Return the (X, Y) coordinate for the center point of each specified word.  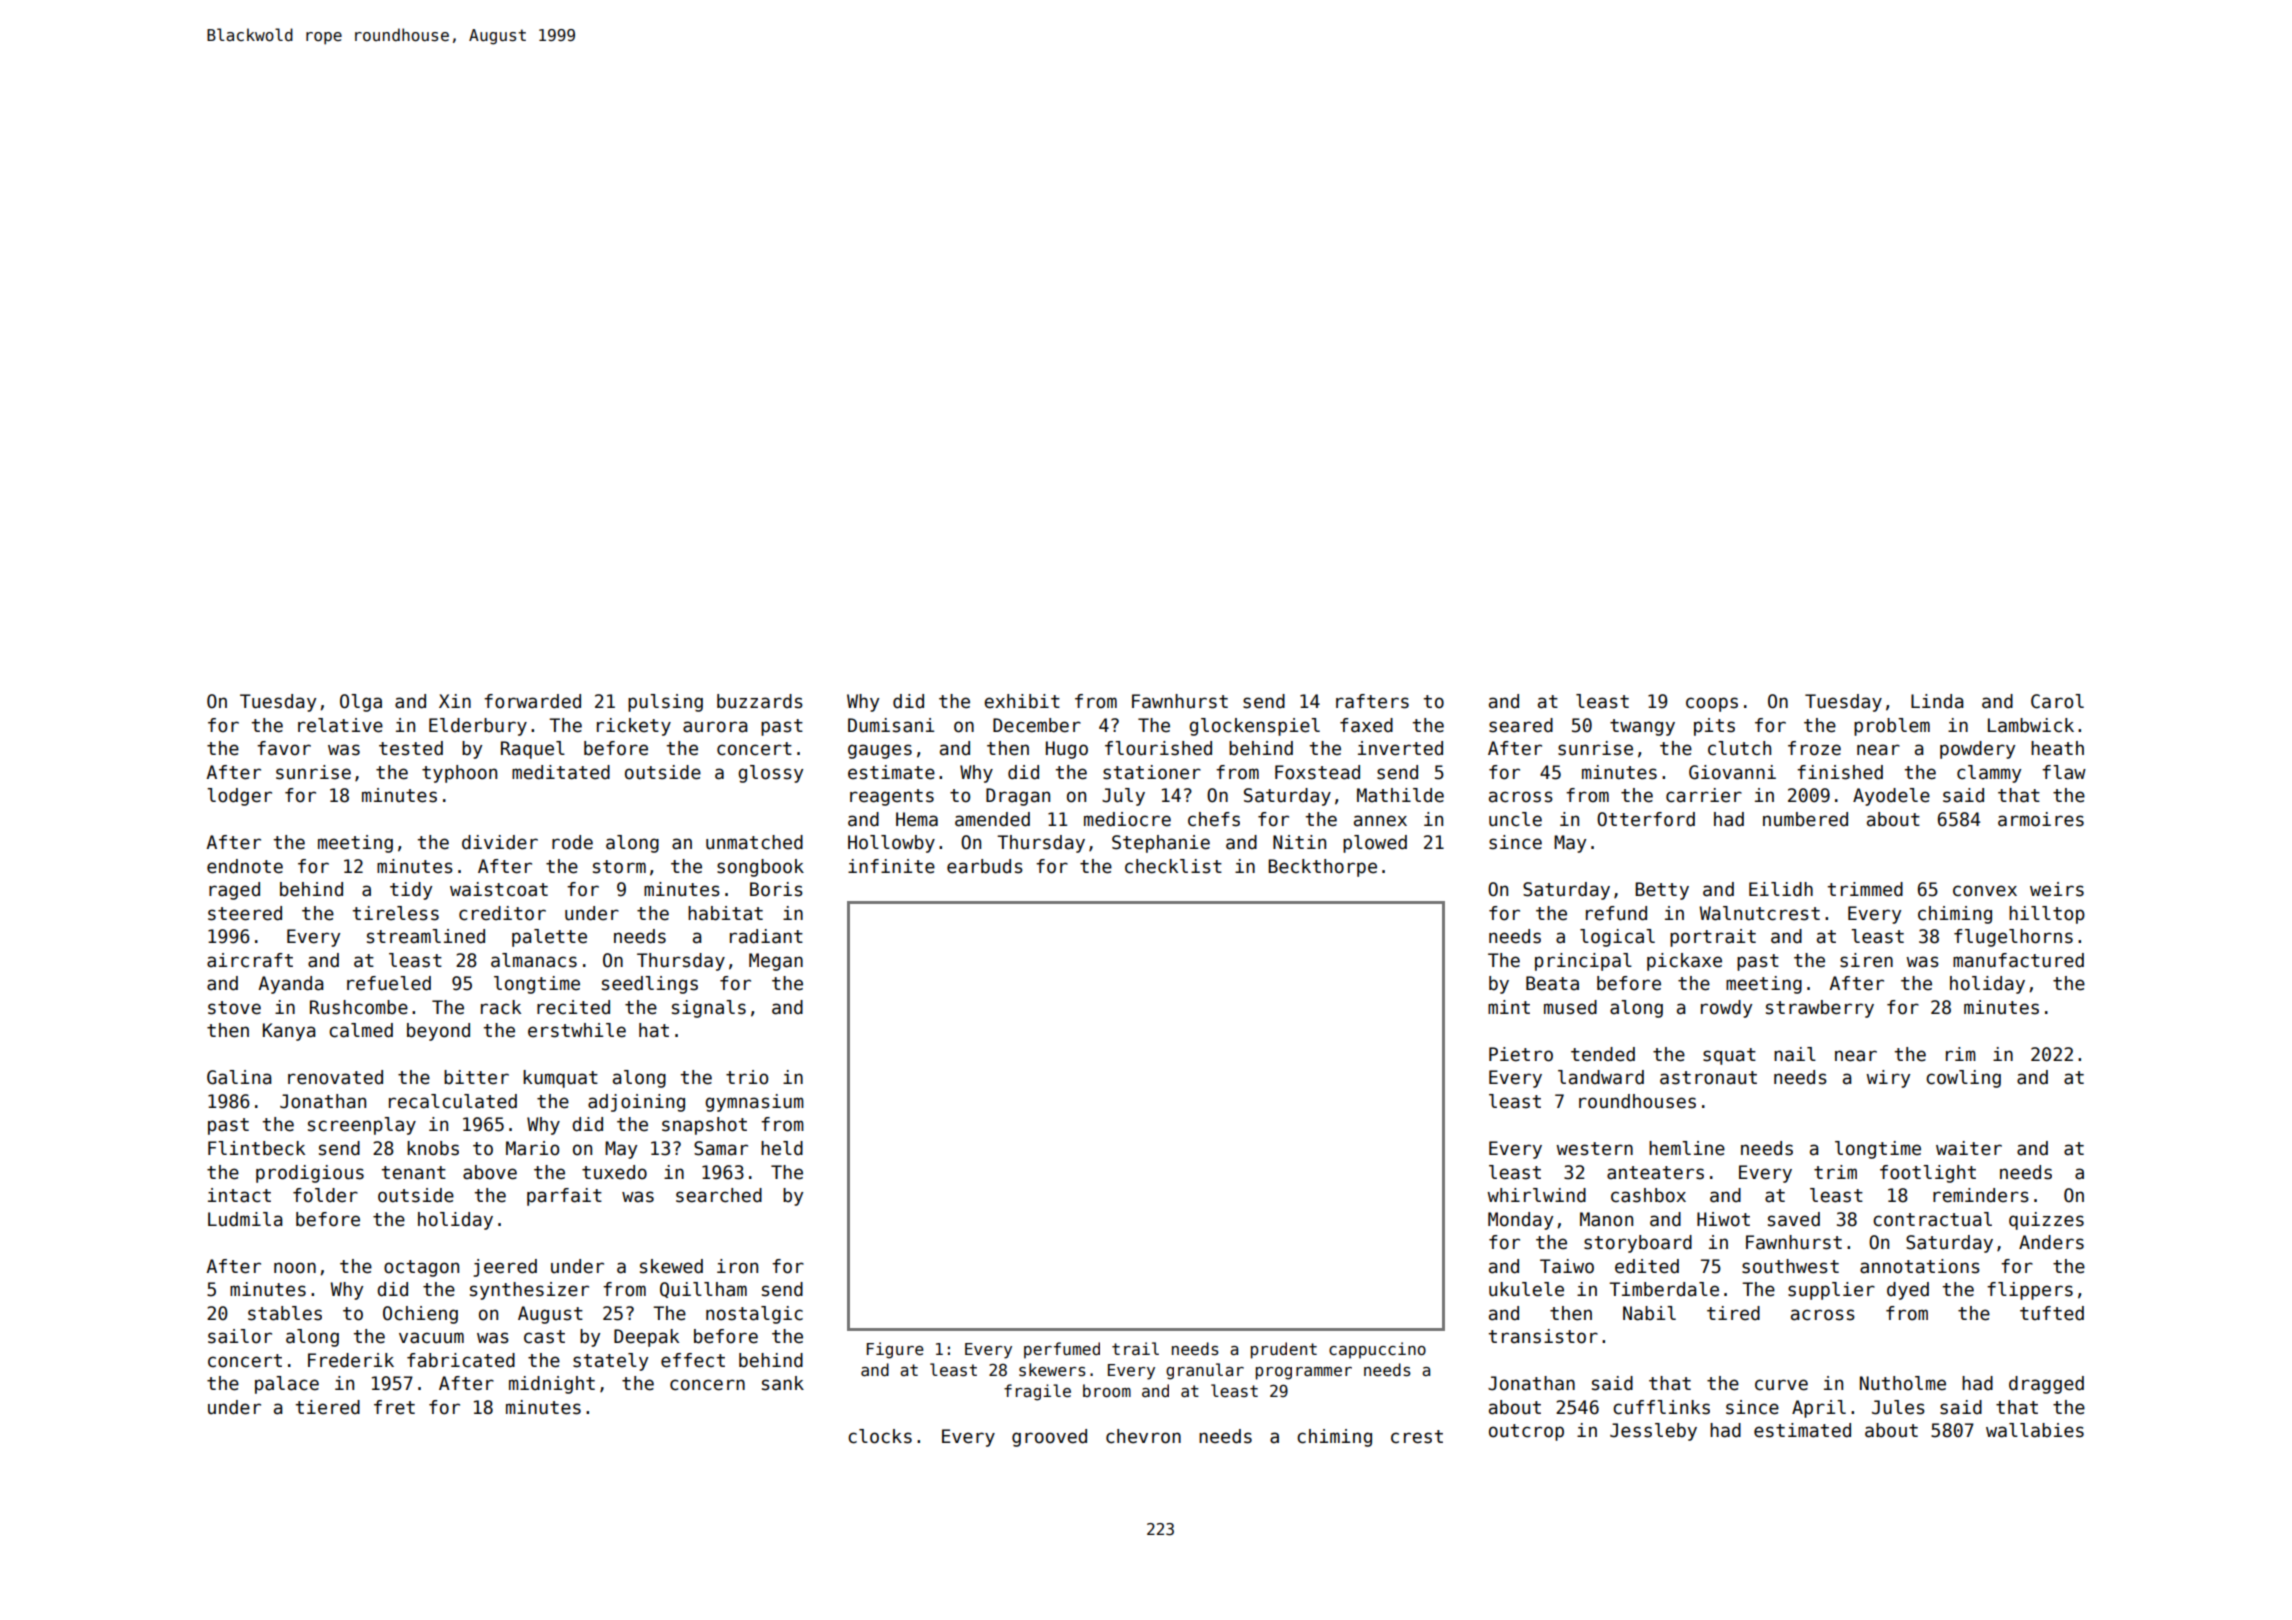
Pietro (1521, 1054)
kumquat (560, 1079)
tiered (327, 1407)
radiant (766, 936)
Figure (895, 1350)
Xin (455, 701)
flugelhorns (2013, 938)
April (1819, 1409)
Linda (1937, 701)
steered (245, 913)
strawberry (1820, 1009)
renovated (335, 1077)
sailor (240, 1336)
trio (747, 1077)
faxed (1366, 725)
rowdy (1726, 1009)
